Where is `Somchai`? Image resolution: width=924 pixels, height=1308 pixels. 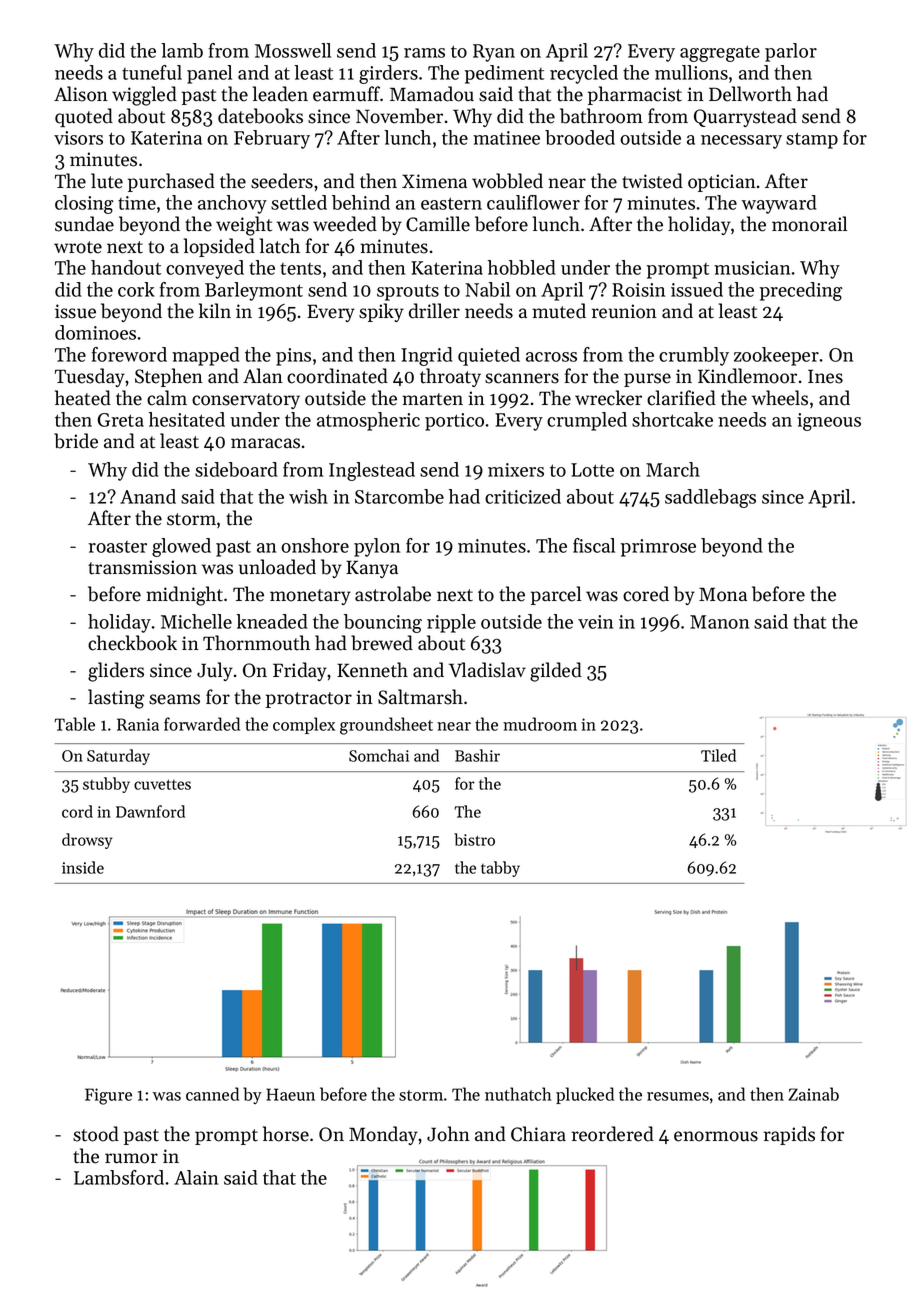
Somchai is located at coordinates (379, 755).
